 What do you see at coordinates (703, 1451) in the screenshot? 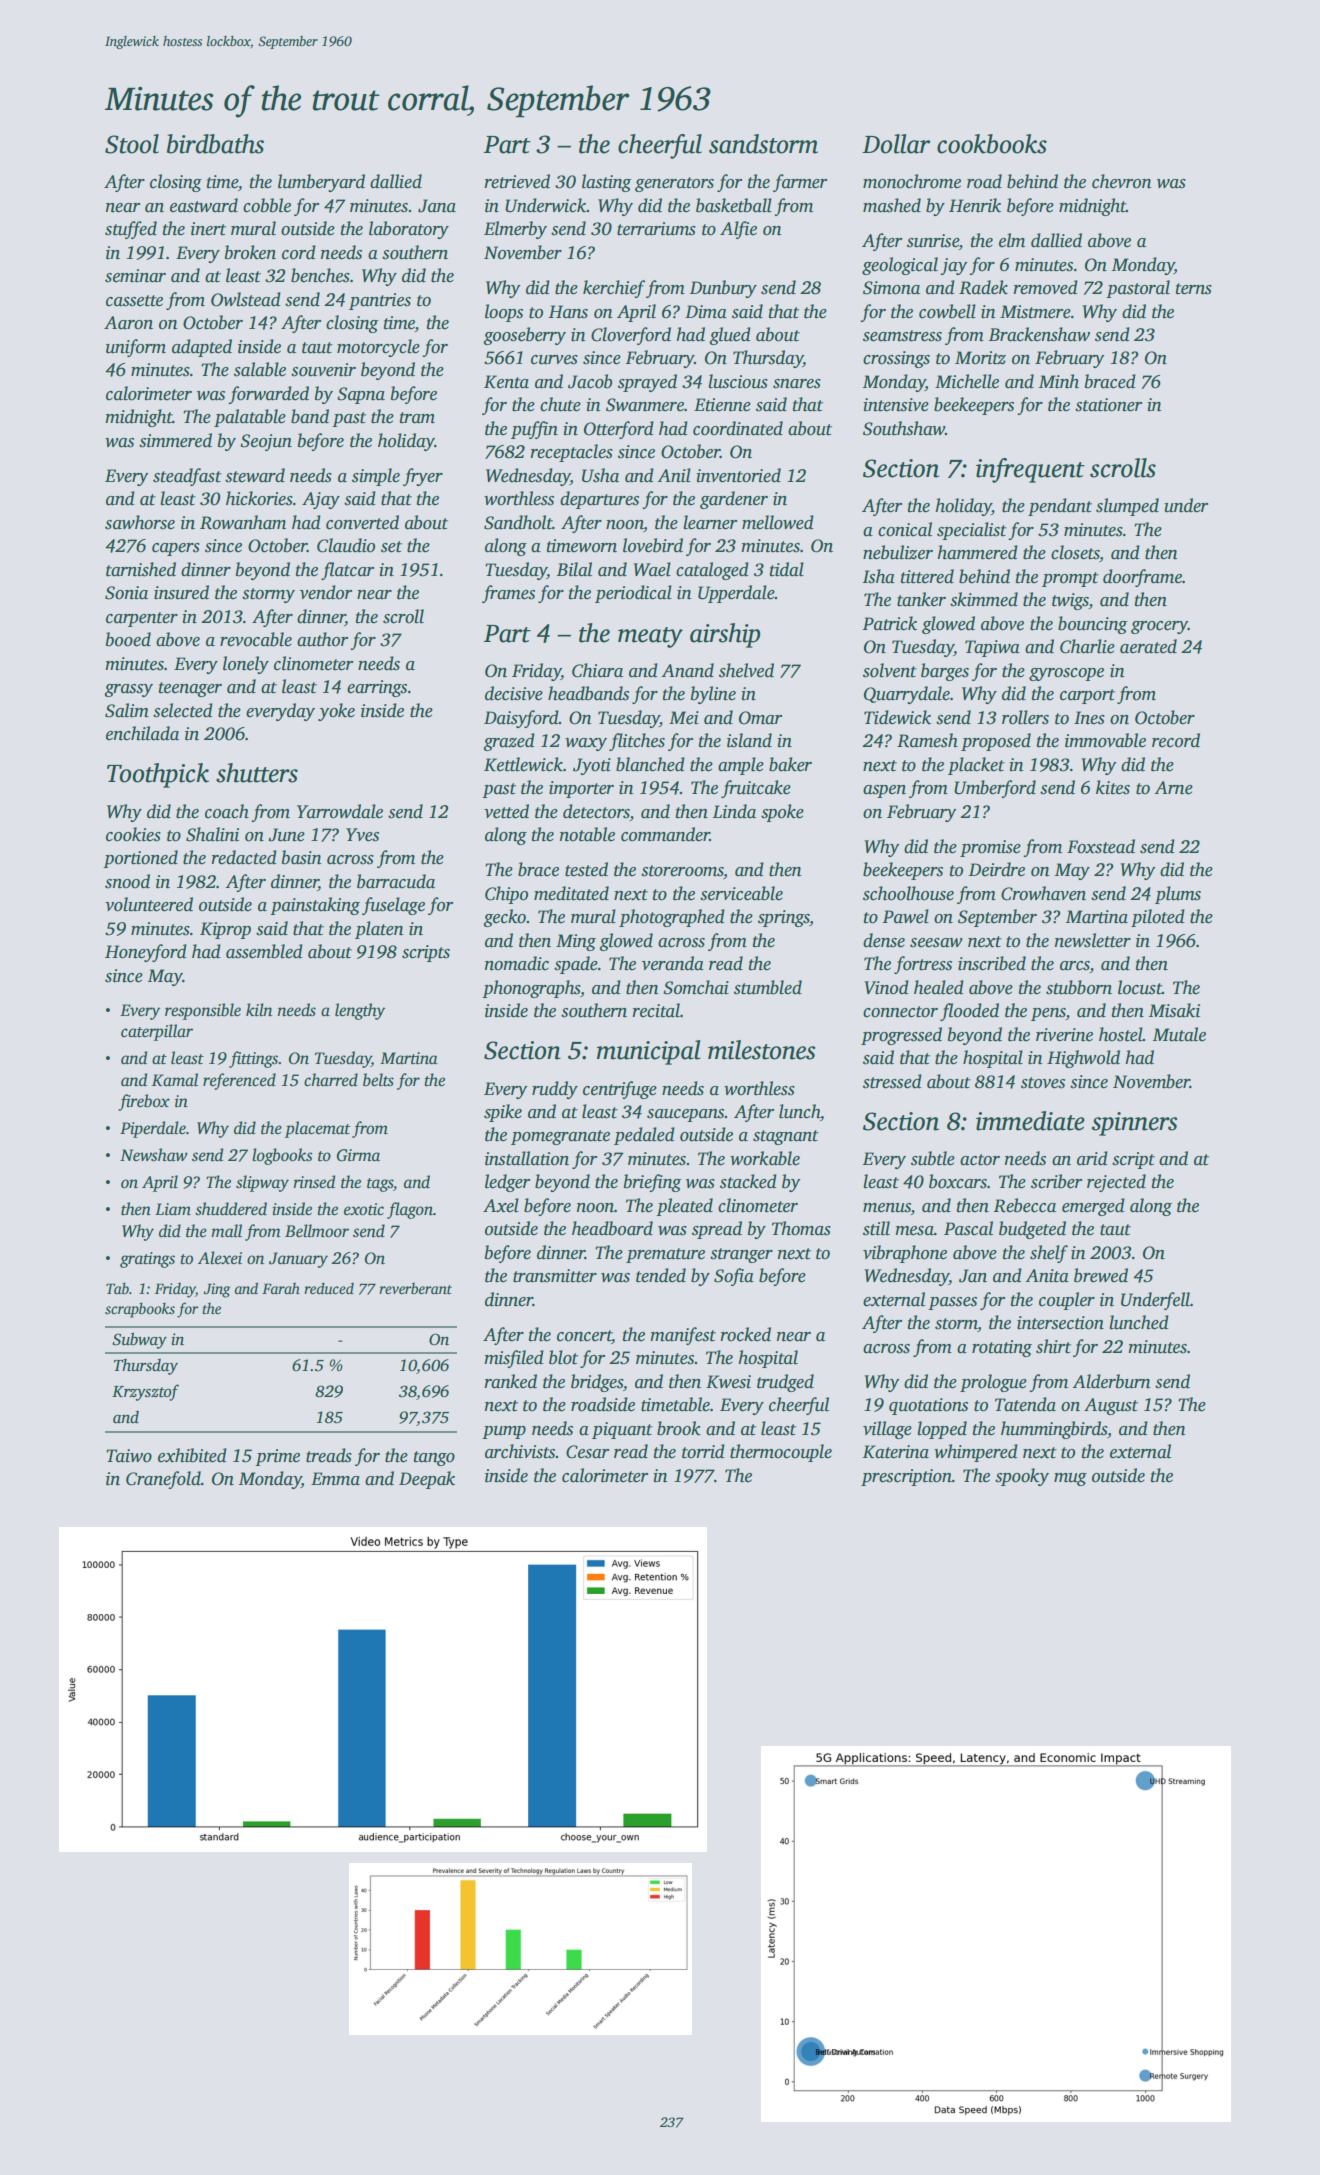
I see `torrid` at bounding box center [703, 1451].
